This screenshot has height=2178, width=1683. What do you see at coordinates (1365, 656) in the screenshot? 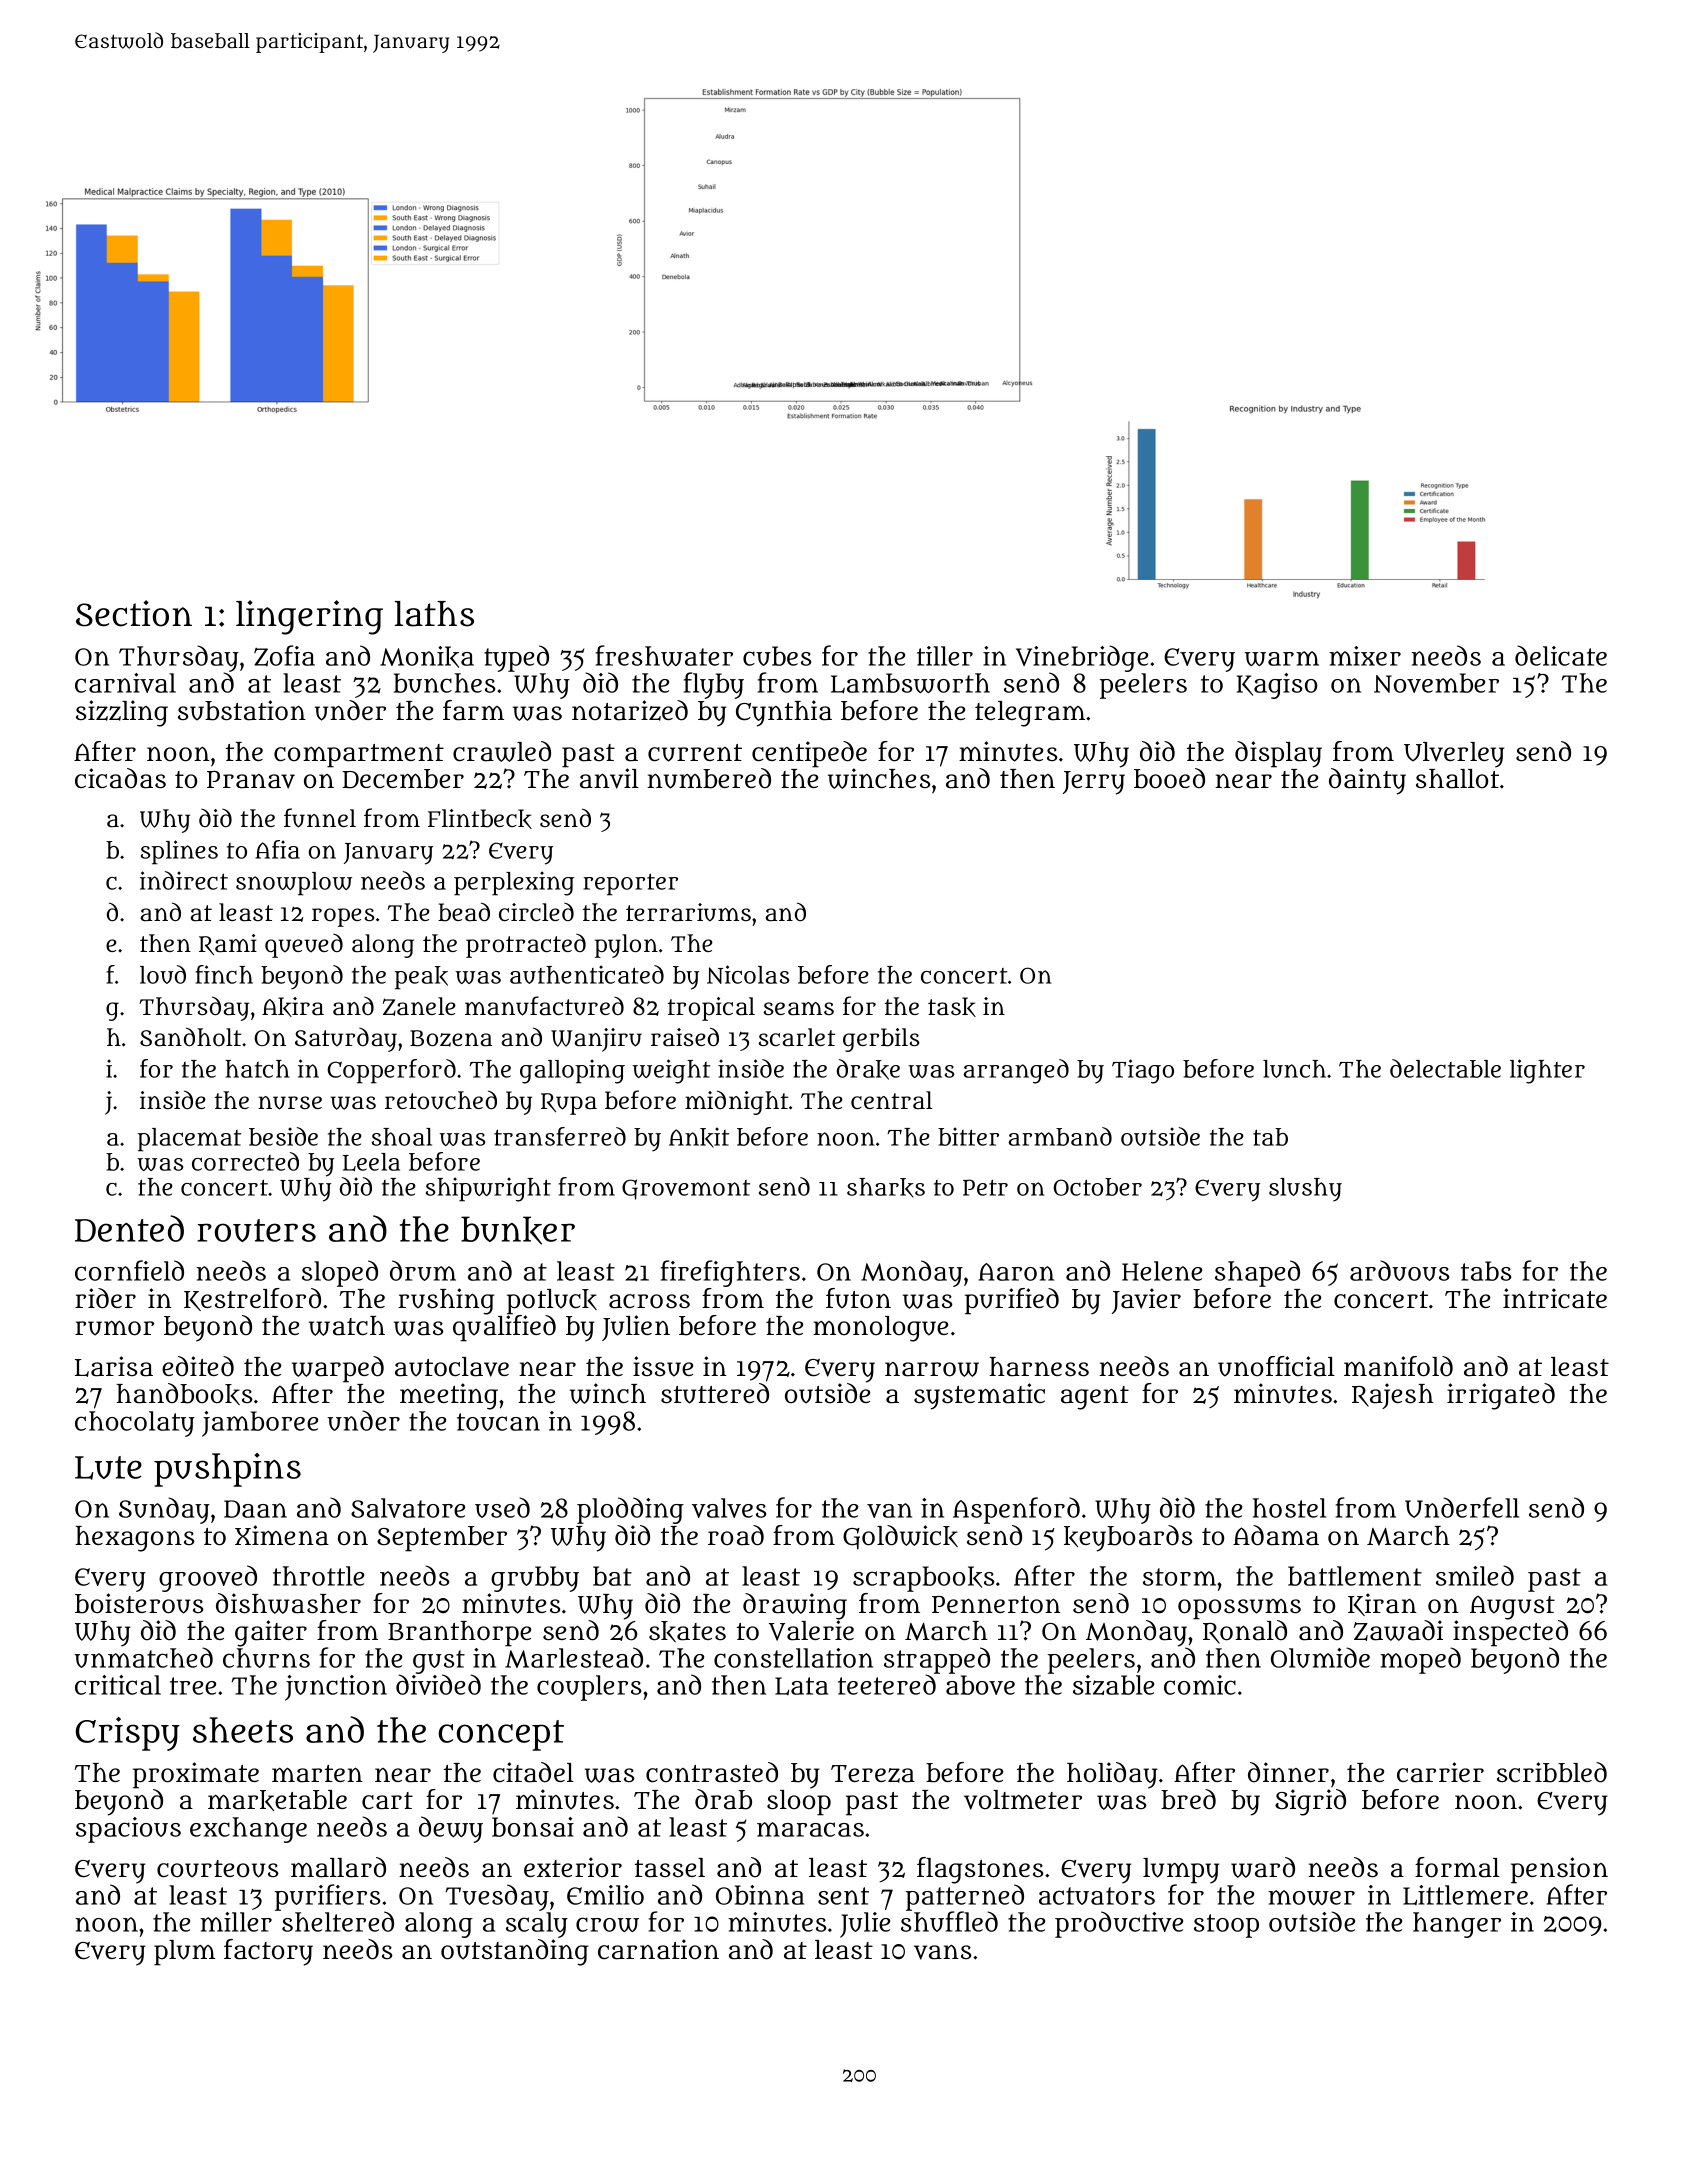
I see `mixer` at bounding box center [1365, 656].
